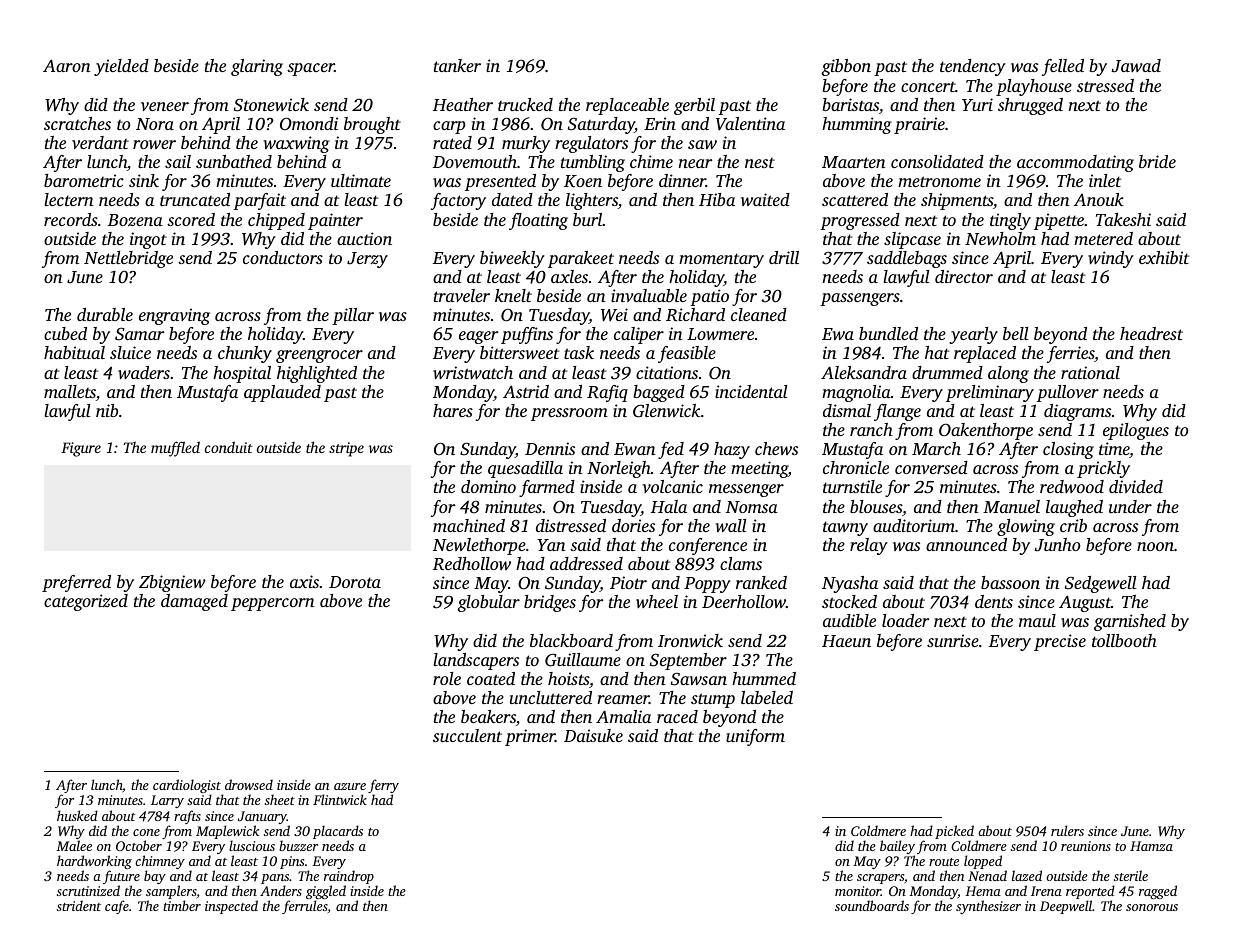 The image size is (1233, 952). I want to click on strident, so click(79, 905).
